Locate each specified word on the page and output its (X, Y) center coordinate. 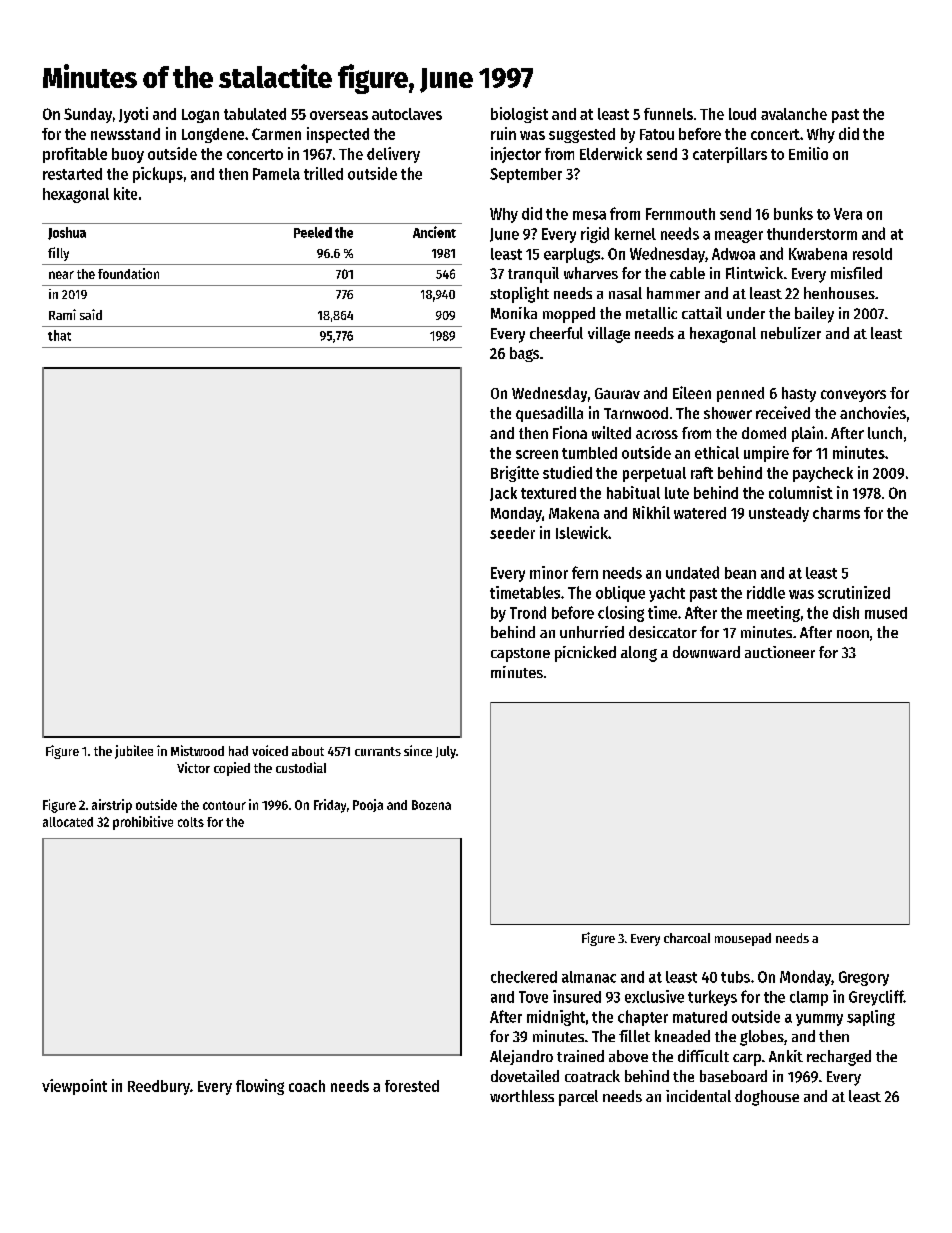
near (61, 275)
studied (567, 472)
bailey (814, 315)
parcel (578, 1098)
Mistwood (197, 750)
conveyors (853, 396)
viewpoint (74, 1087)
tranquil (533, 275)
